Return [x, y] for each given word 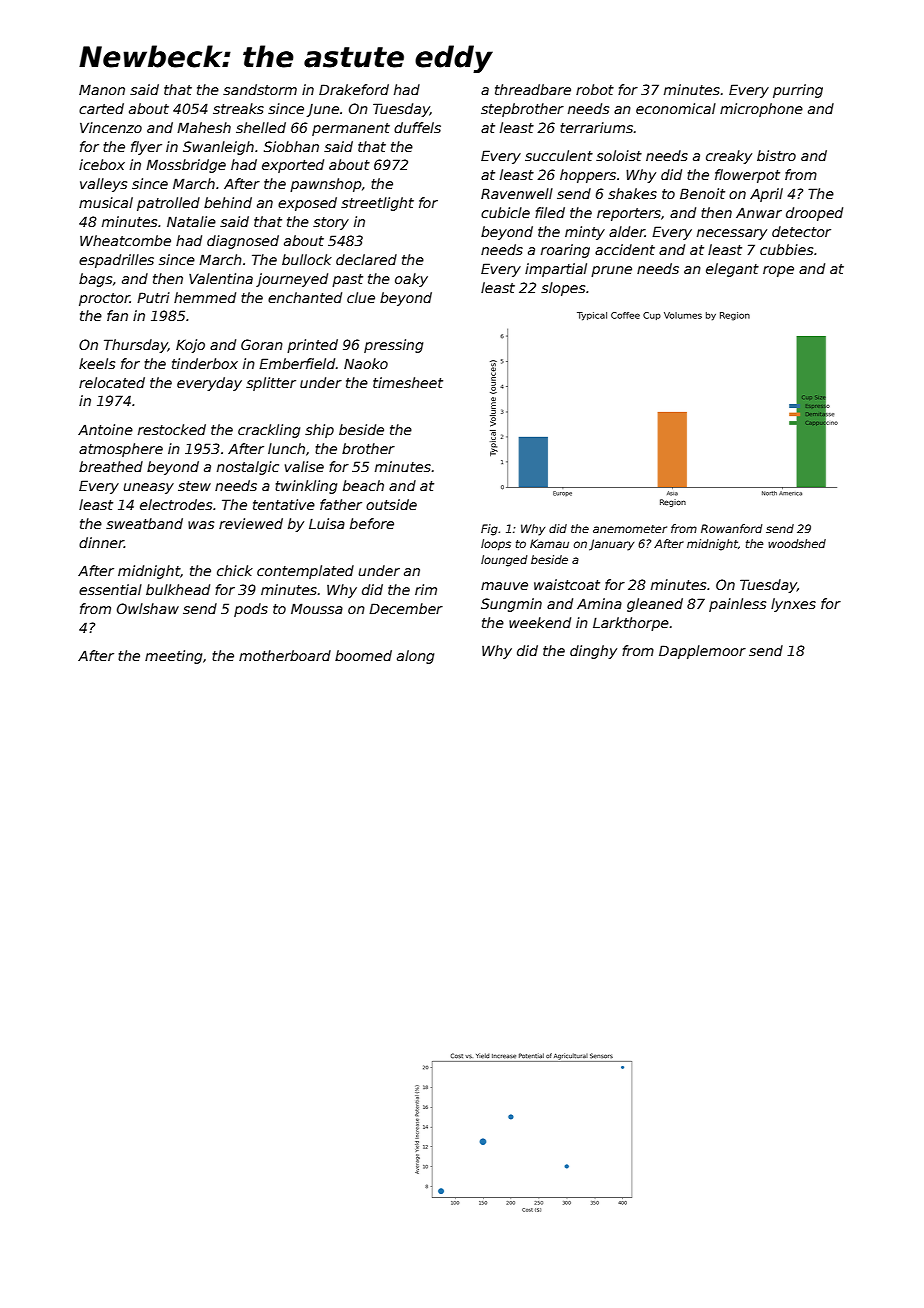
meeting [173, 657]
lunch [286, 448]
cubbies [786, 249]
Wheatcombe [125, 240]
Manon [102, 89]
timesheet [408, 382]
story [331, 223]
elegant [732, 270]
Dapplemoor [702, 652]
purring [798, 91]
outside [391, 504]
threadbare [533, 89]
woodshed [797, 543]
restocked [172, 429]
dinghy [593, 652]
